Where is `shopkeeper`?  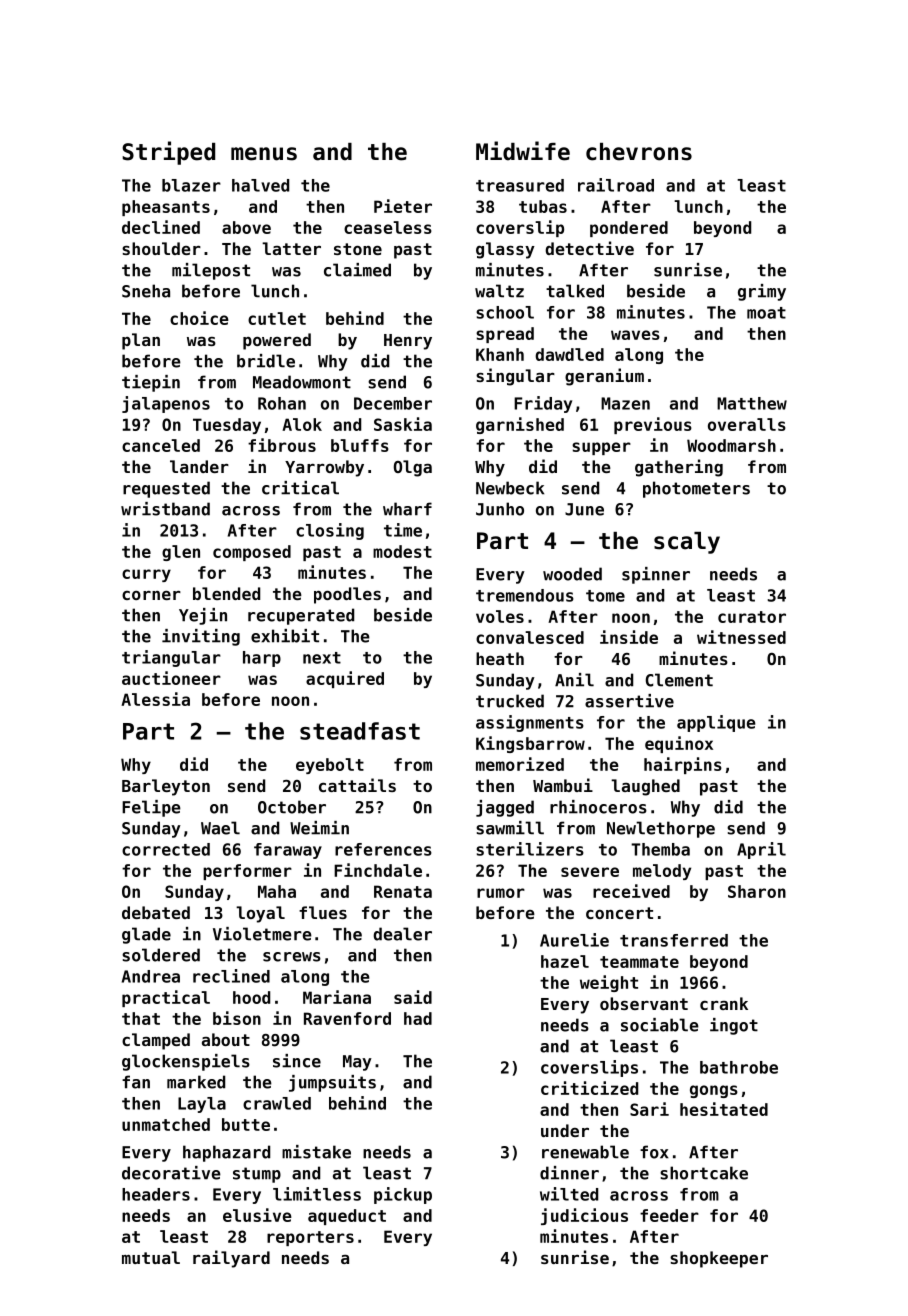 shopkeeper is located at coordinates (719, 1259).
